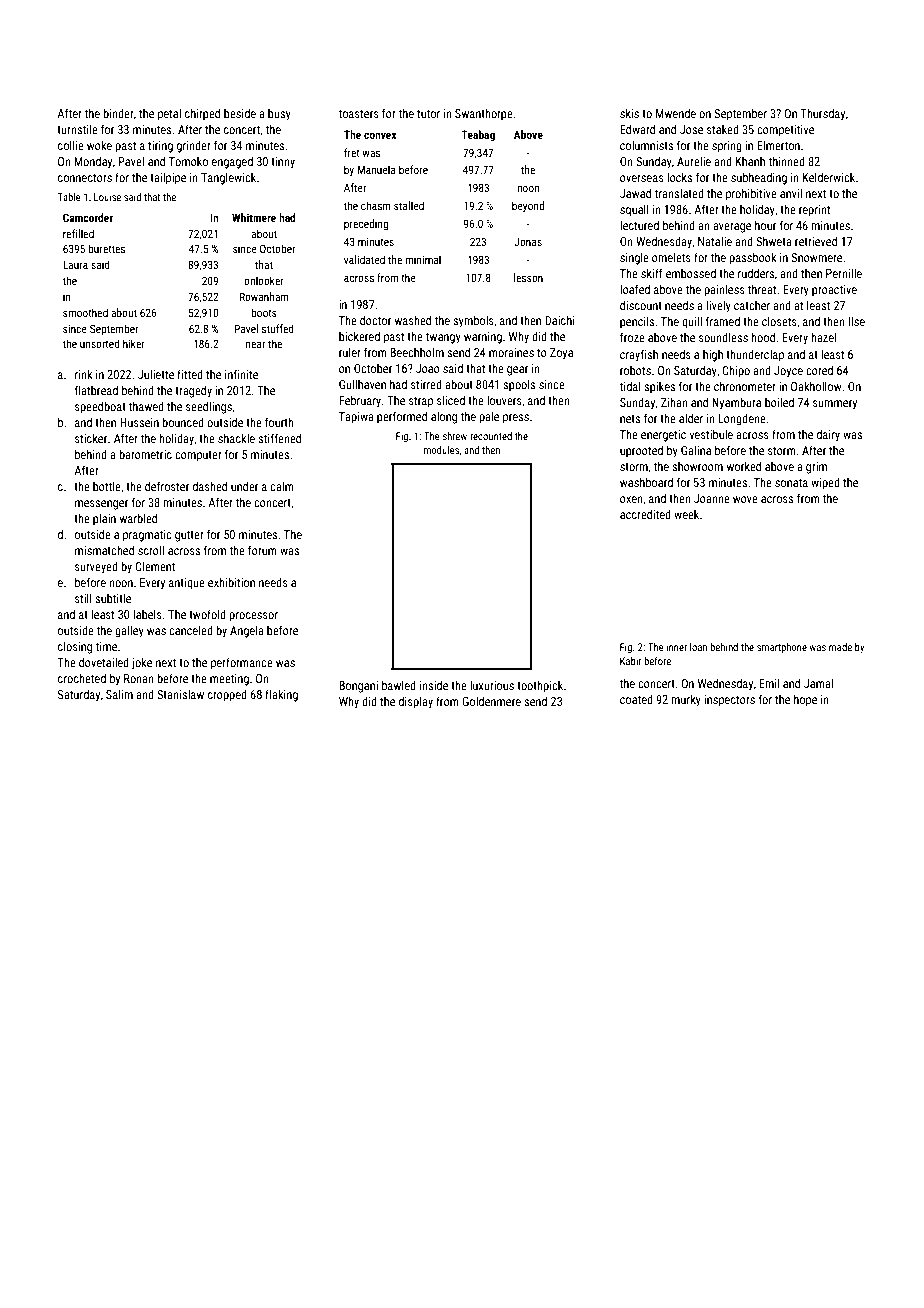 The image size is (924, 1308). Describe the element at coordinates (227, 695) in the screenshot. I see `cropped` at that location.
